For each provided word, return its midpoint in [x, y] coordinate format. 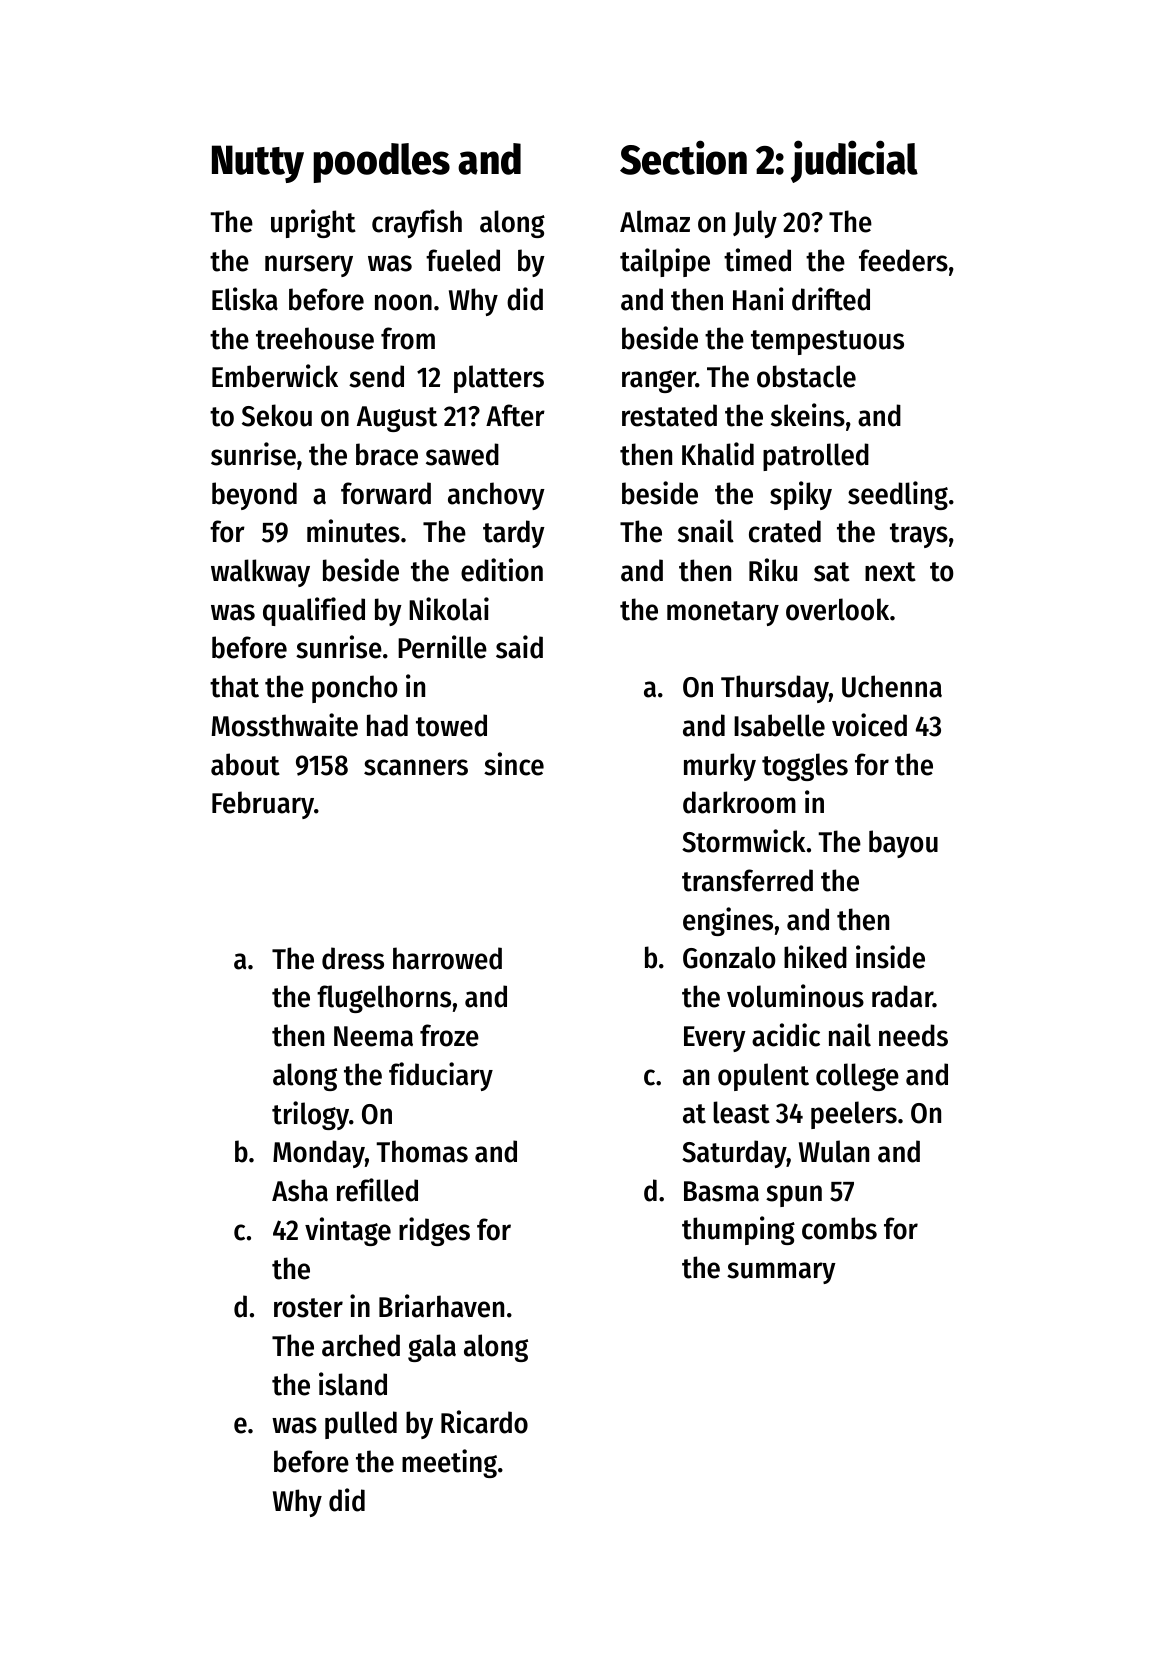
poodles [381, 163]
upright [313, 223]
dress [353, 958]
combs [839, 1228]
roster [308, 1308]
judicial [854, 161]
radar [902, 996]
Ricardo [484, 1422]
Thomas [422, 1151]
